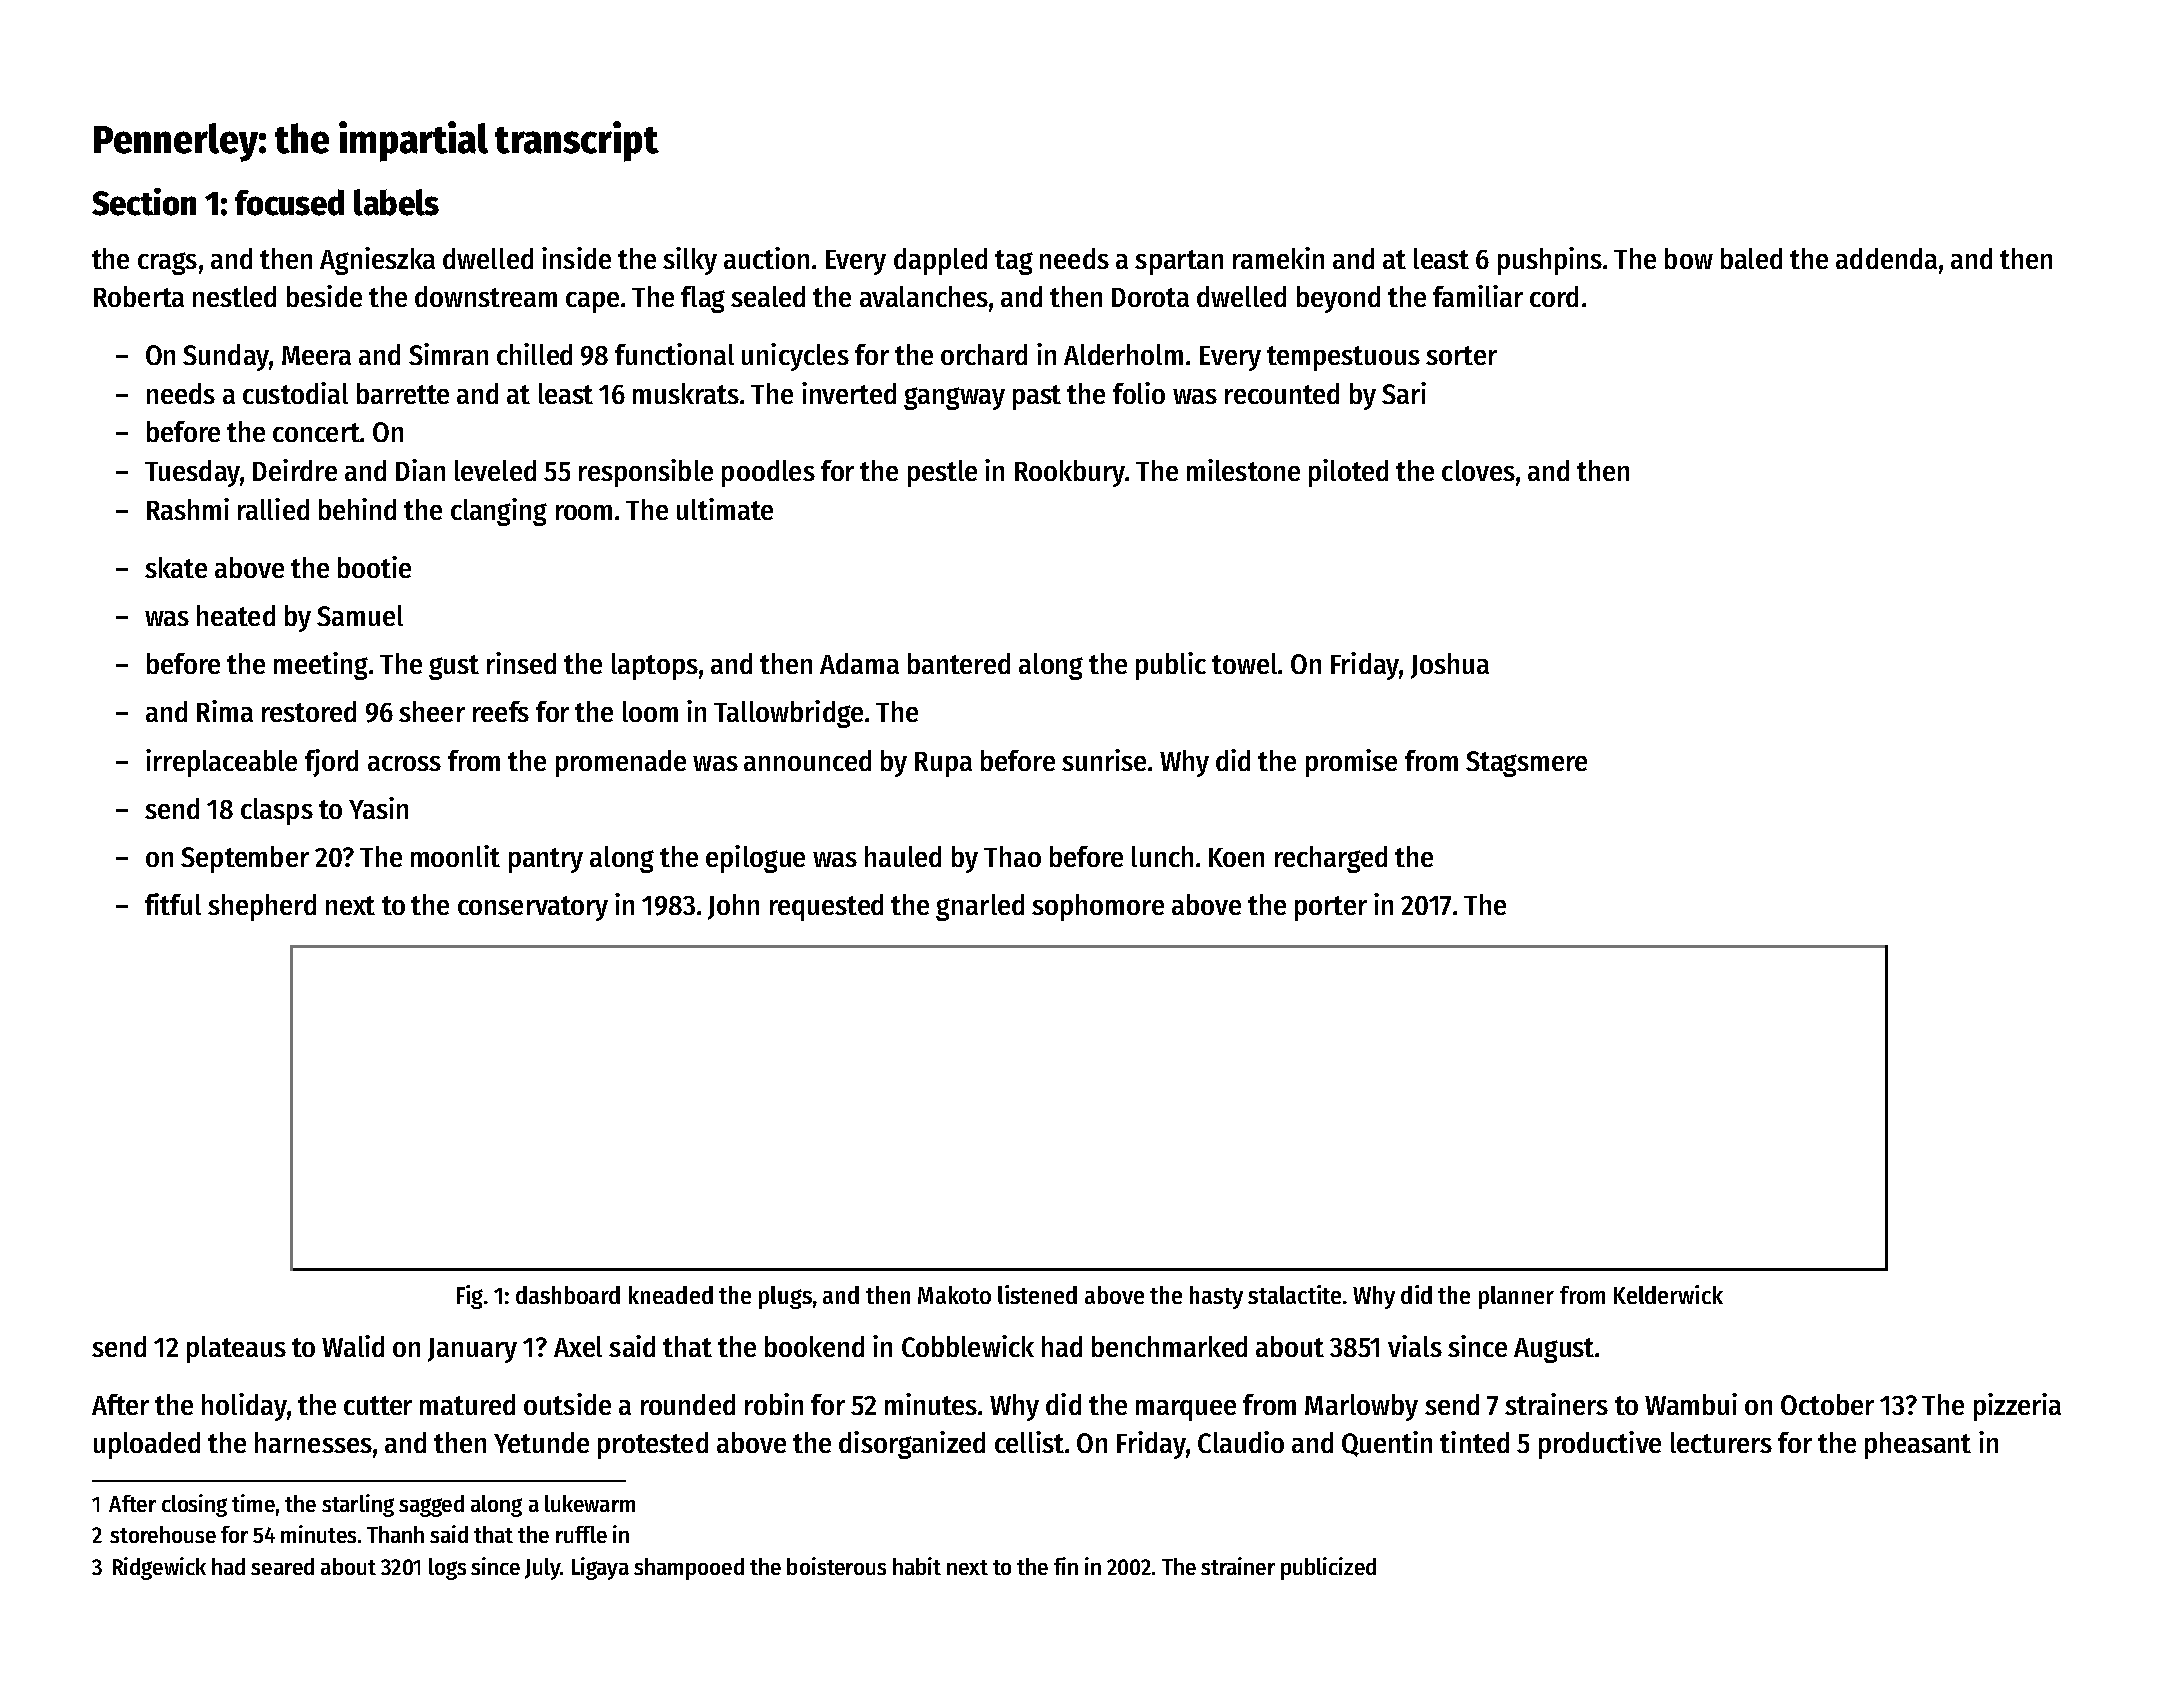 This image has height=1683, width=2178. Describe the element at coordinates (807, 760) in the image. I see `announced` at that location.
